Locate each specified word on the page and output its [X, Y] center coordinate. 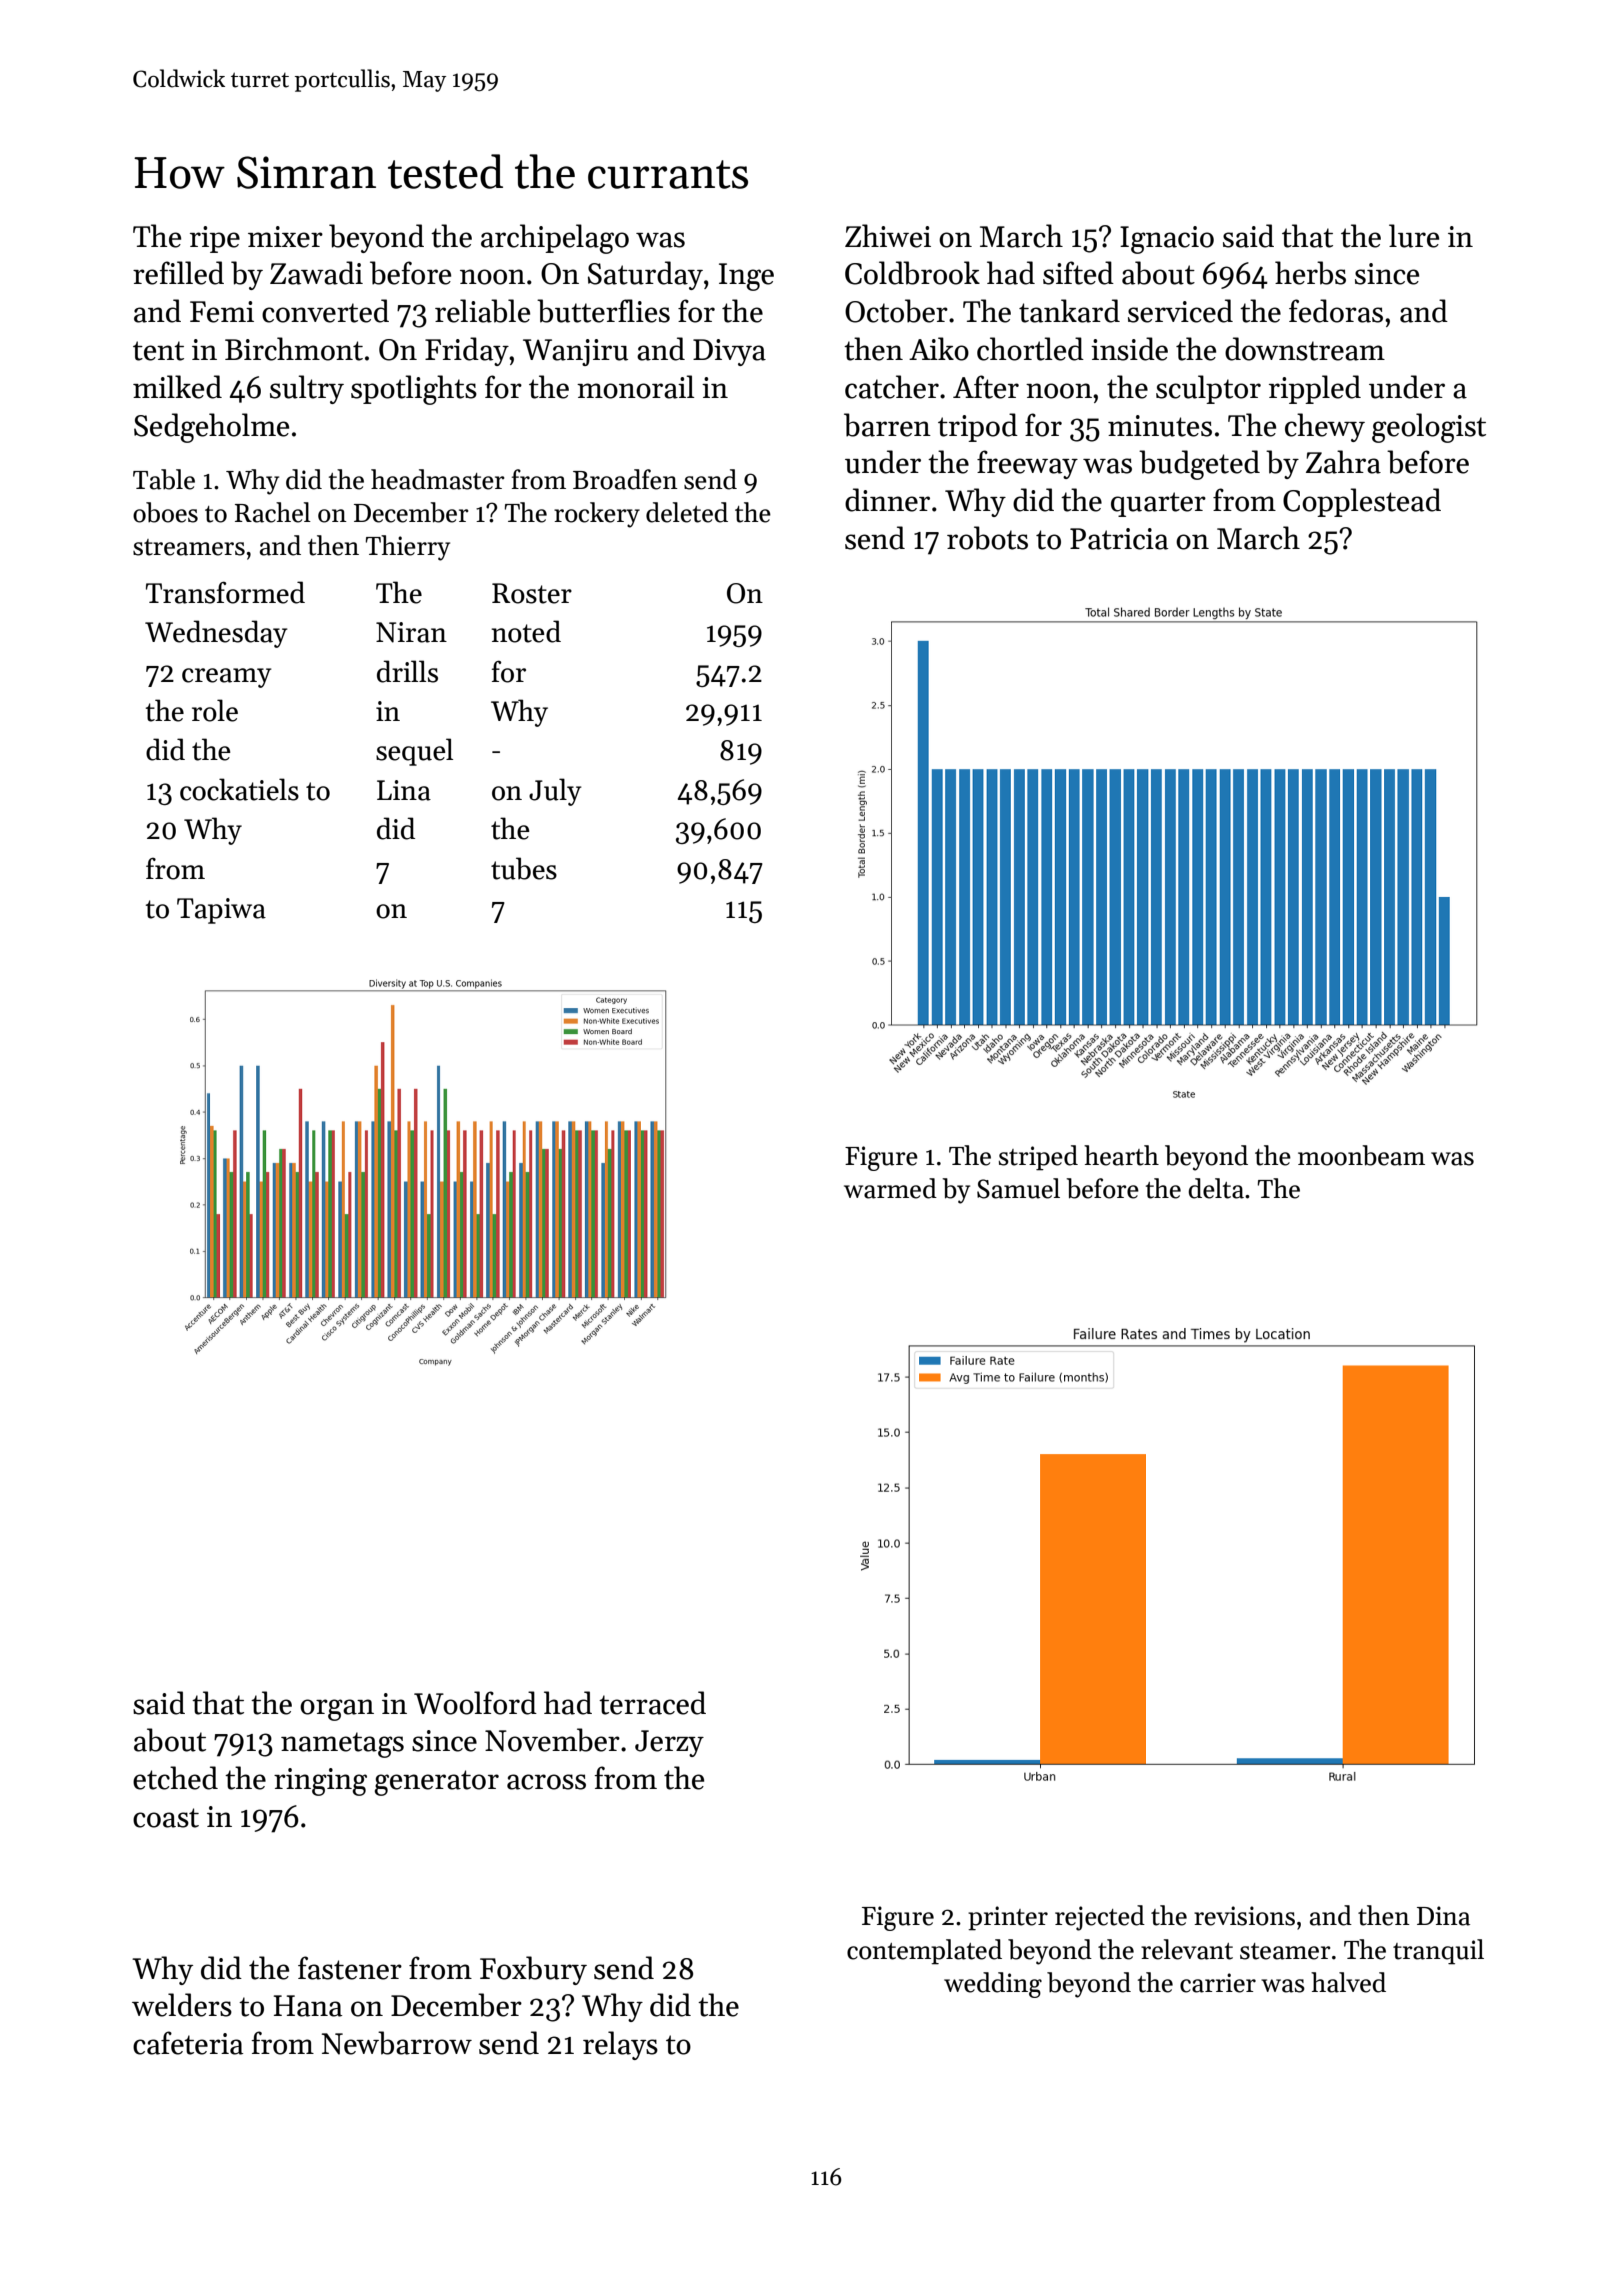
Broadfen [625, 479]
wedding [993, 1985]
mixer [285, 237]
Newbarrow [397, 2043]
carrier [1218, 1983]
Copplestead [1362, 502]
